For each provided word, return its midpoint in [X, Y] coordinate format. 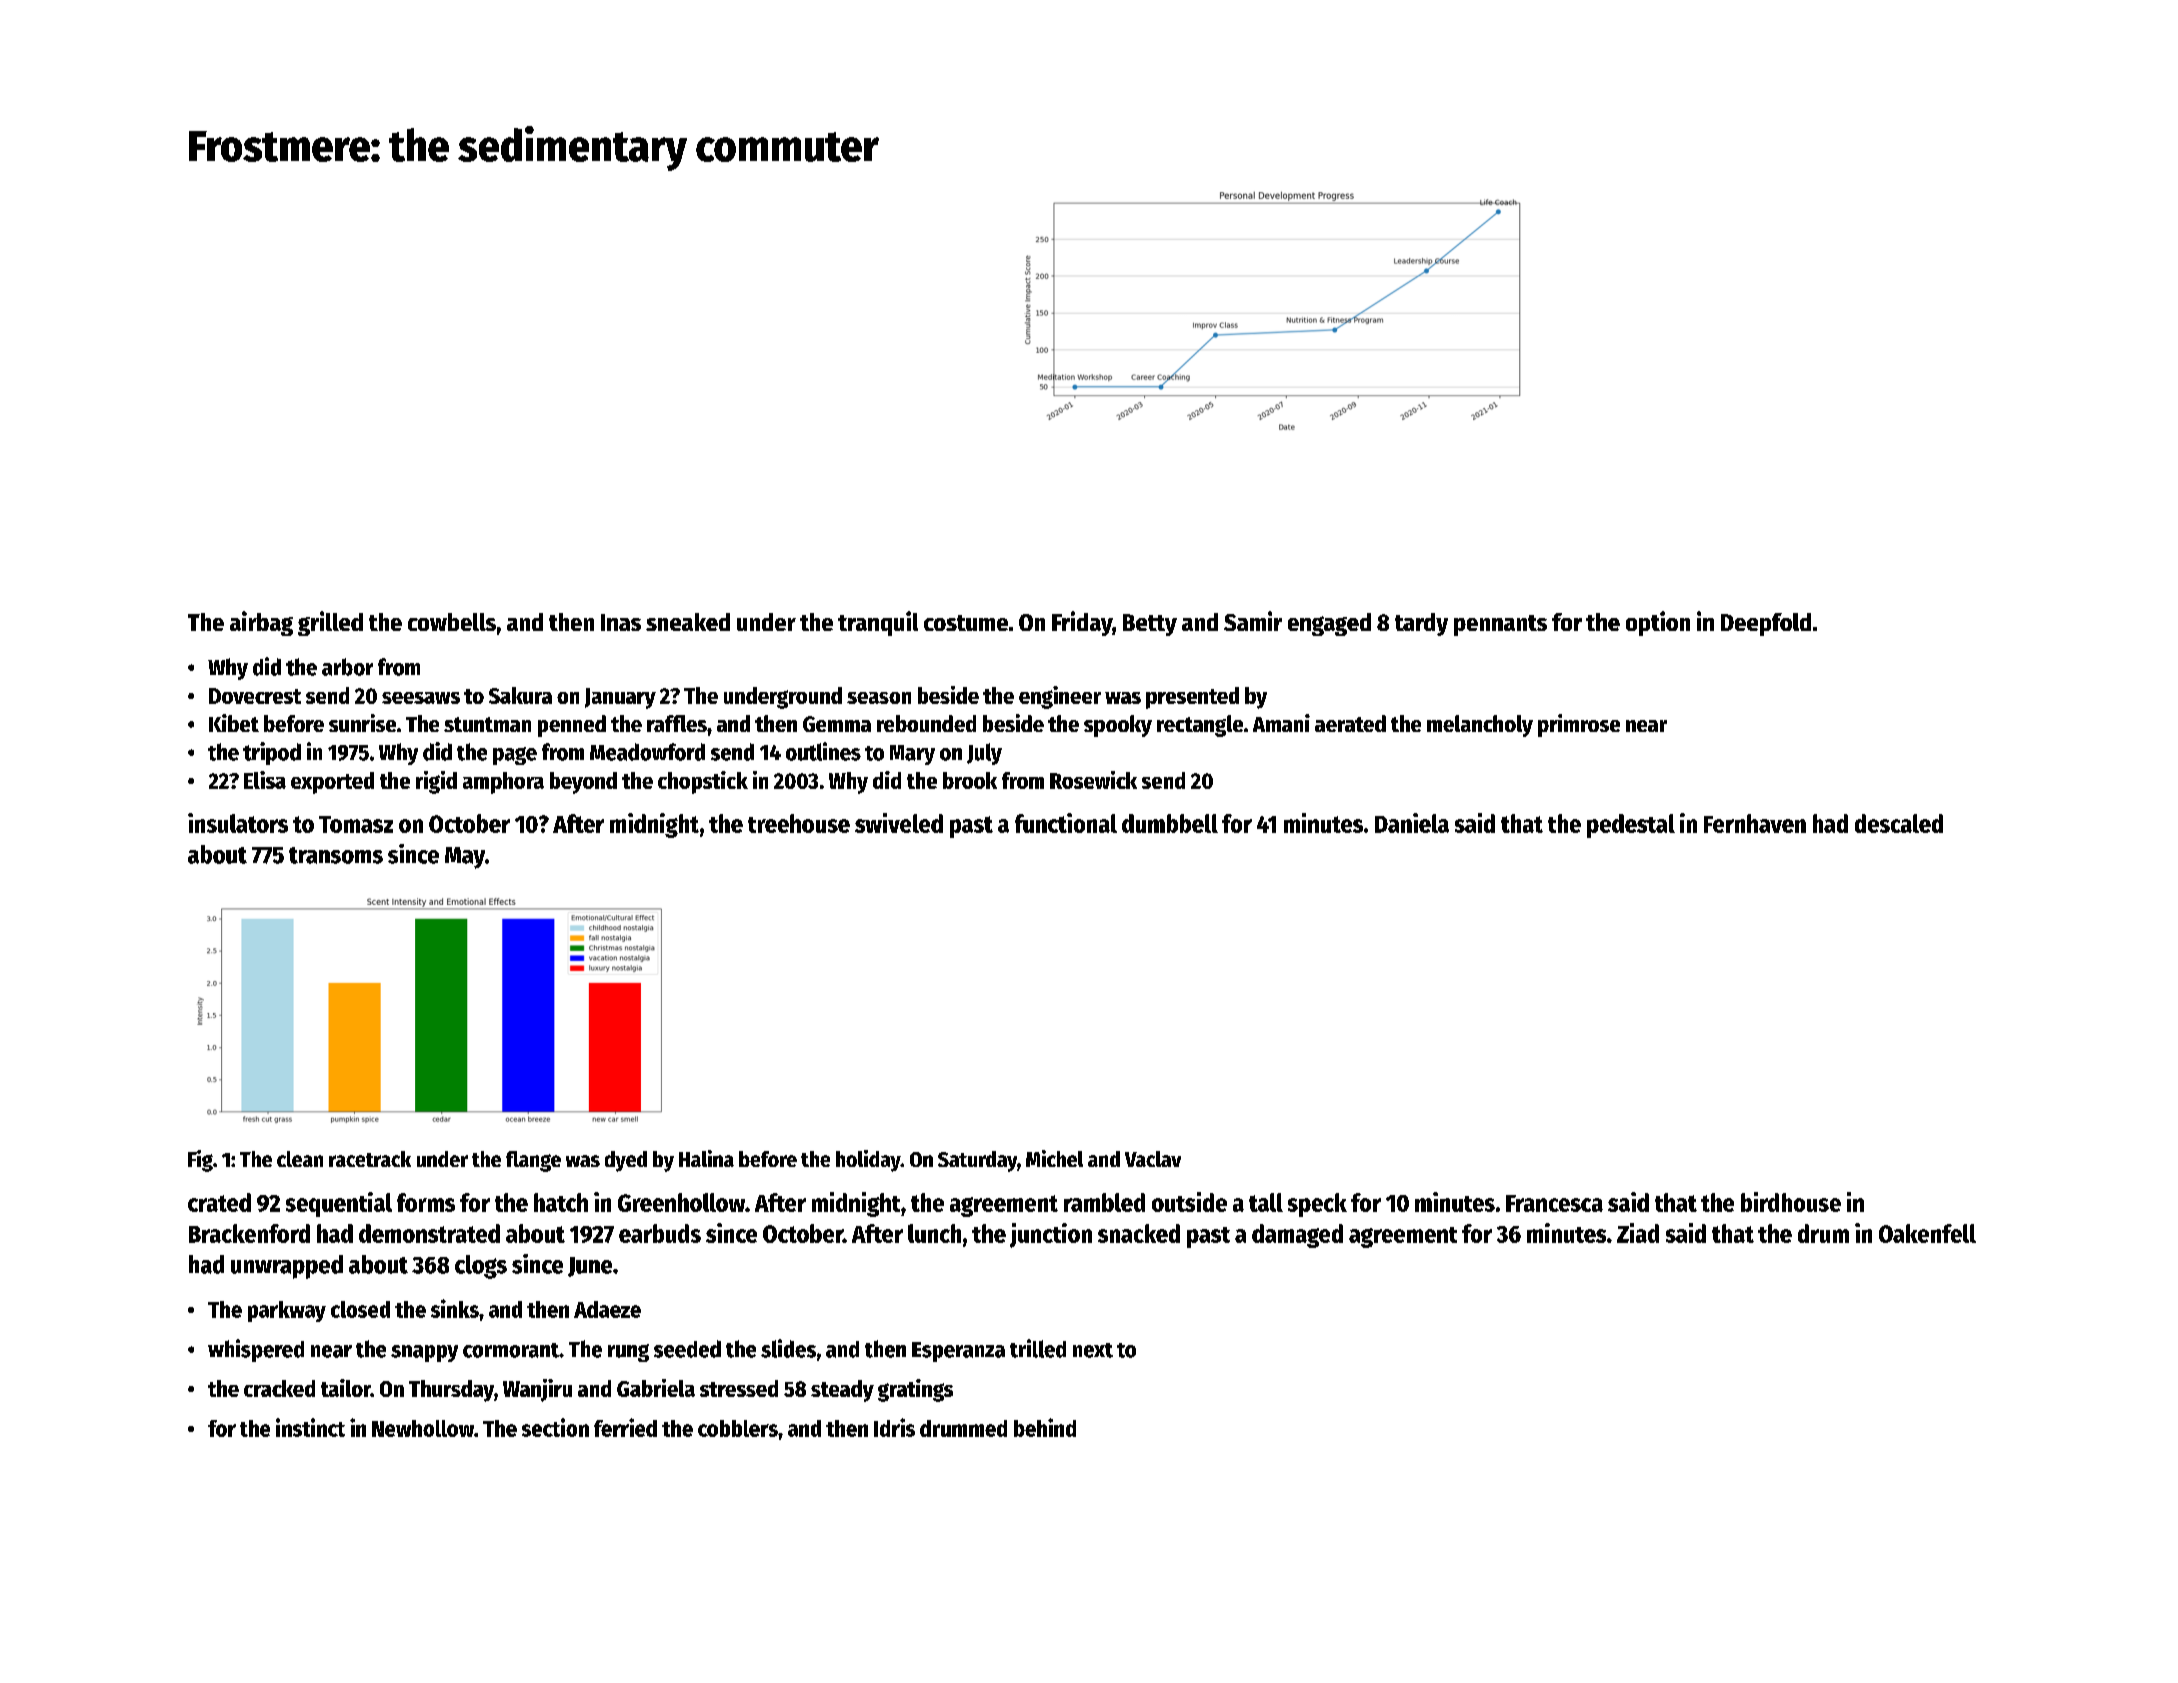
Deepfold [1766, 624]
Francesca [1554, 1203]
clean [300, 1159]
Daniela [1412, 823]
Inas [621, 622]
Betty [1150, 625]
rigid [436, 782]
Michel [1054, 1158]
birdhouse [1791, 1202]
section [555, 1427]
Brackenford [249, 1233]
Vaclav [1153, 1159]
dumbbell [1170, 823]
